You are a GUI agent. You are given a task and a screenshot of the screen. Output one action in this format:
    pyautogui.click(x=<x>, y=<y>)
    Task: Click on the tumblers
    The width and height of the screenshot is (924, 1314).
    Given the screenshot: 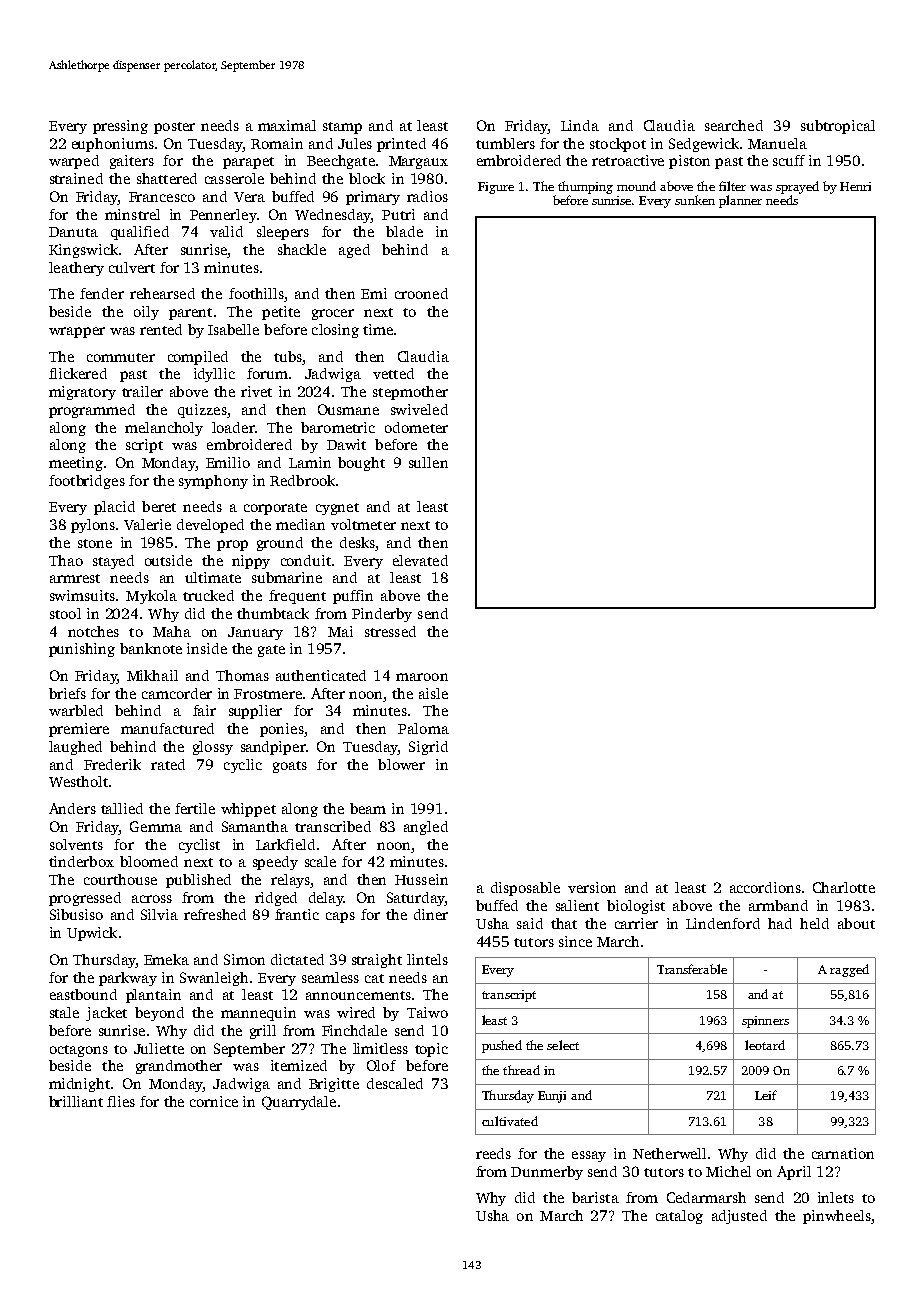 What is the action you would take?
    pyautogui.click(x=505, y=143)
